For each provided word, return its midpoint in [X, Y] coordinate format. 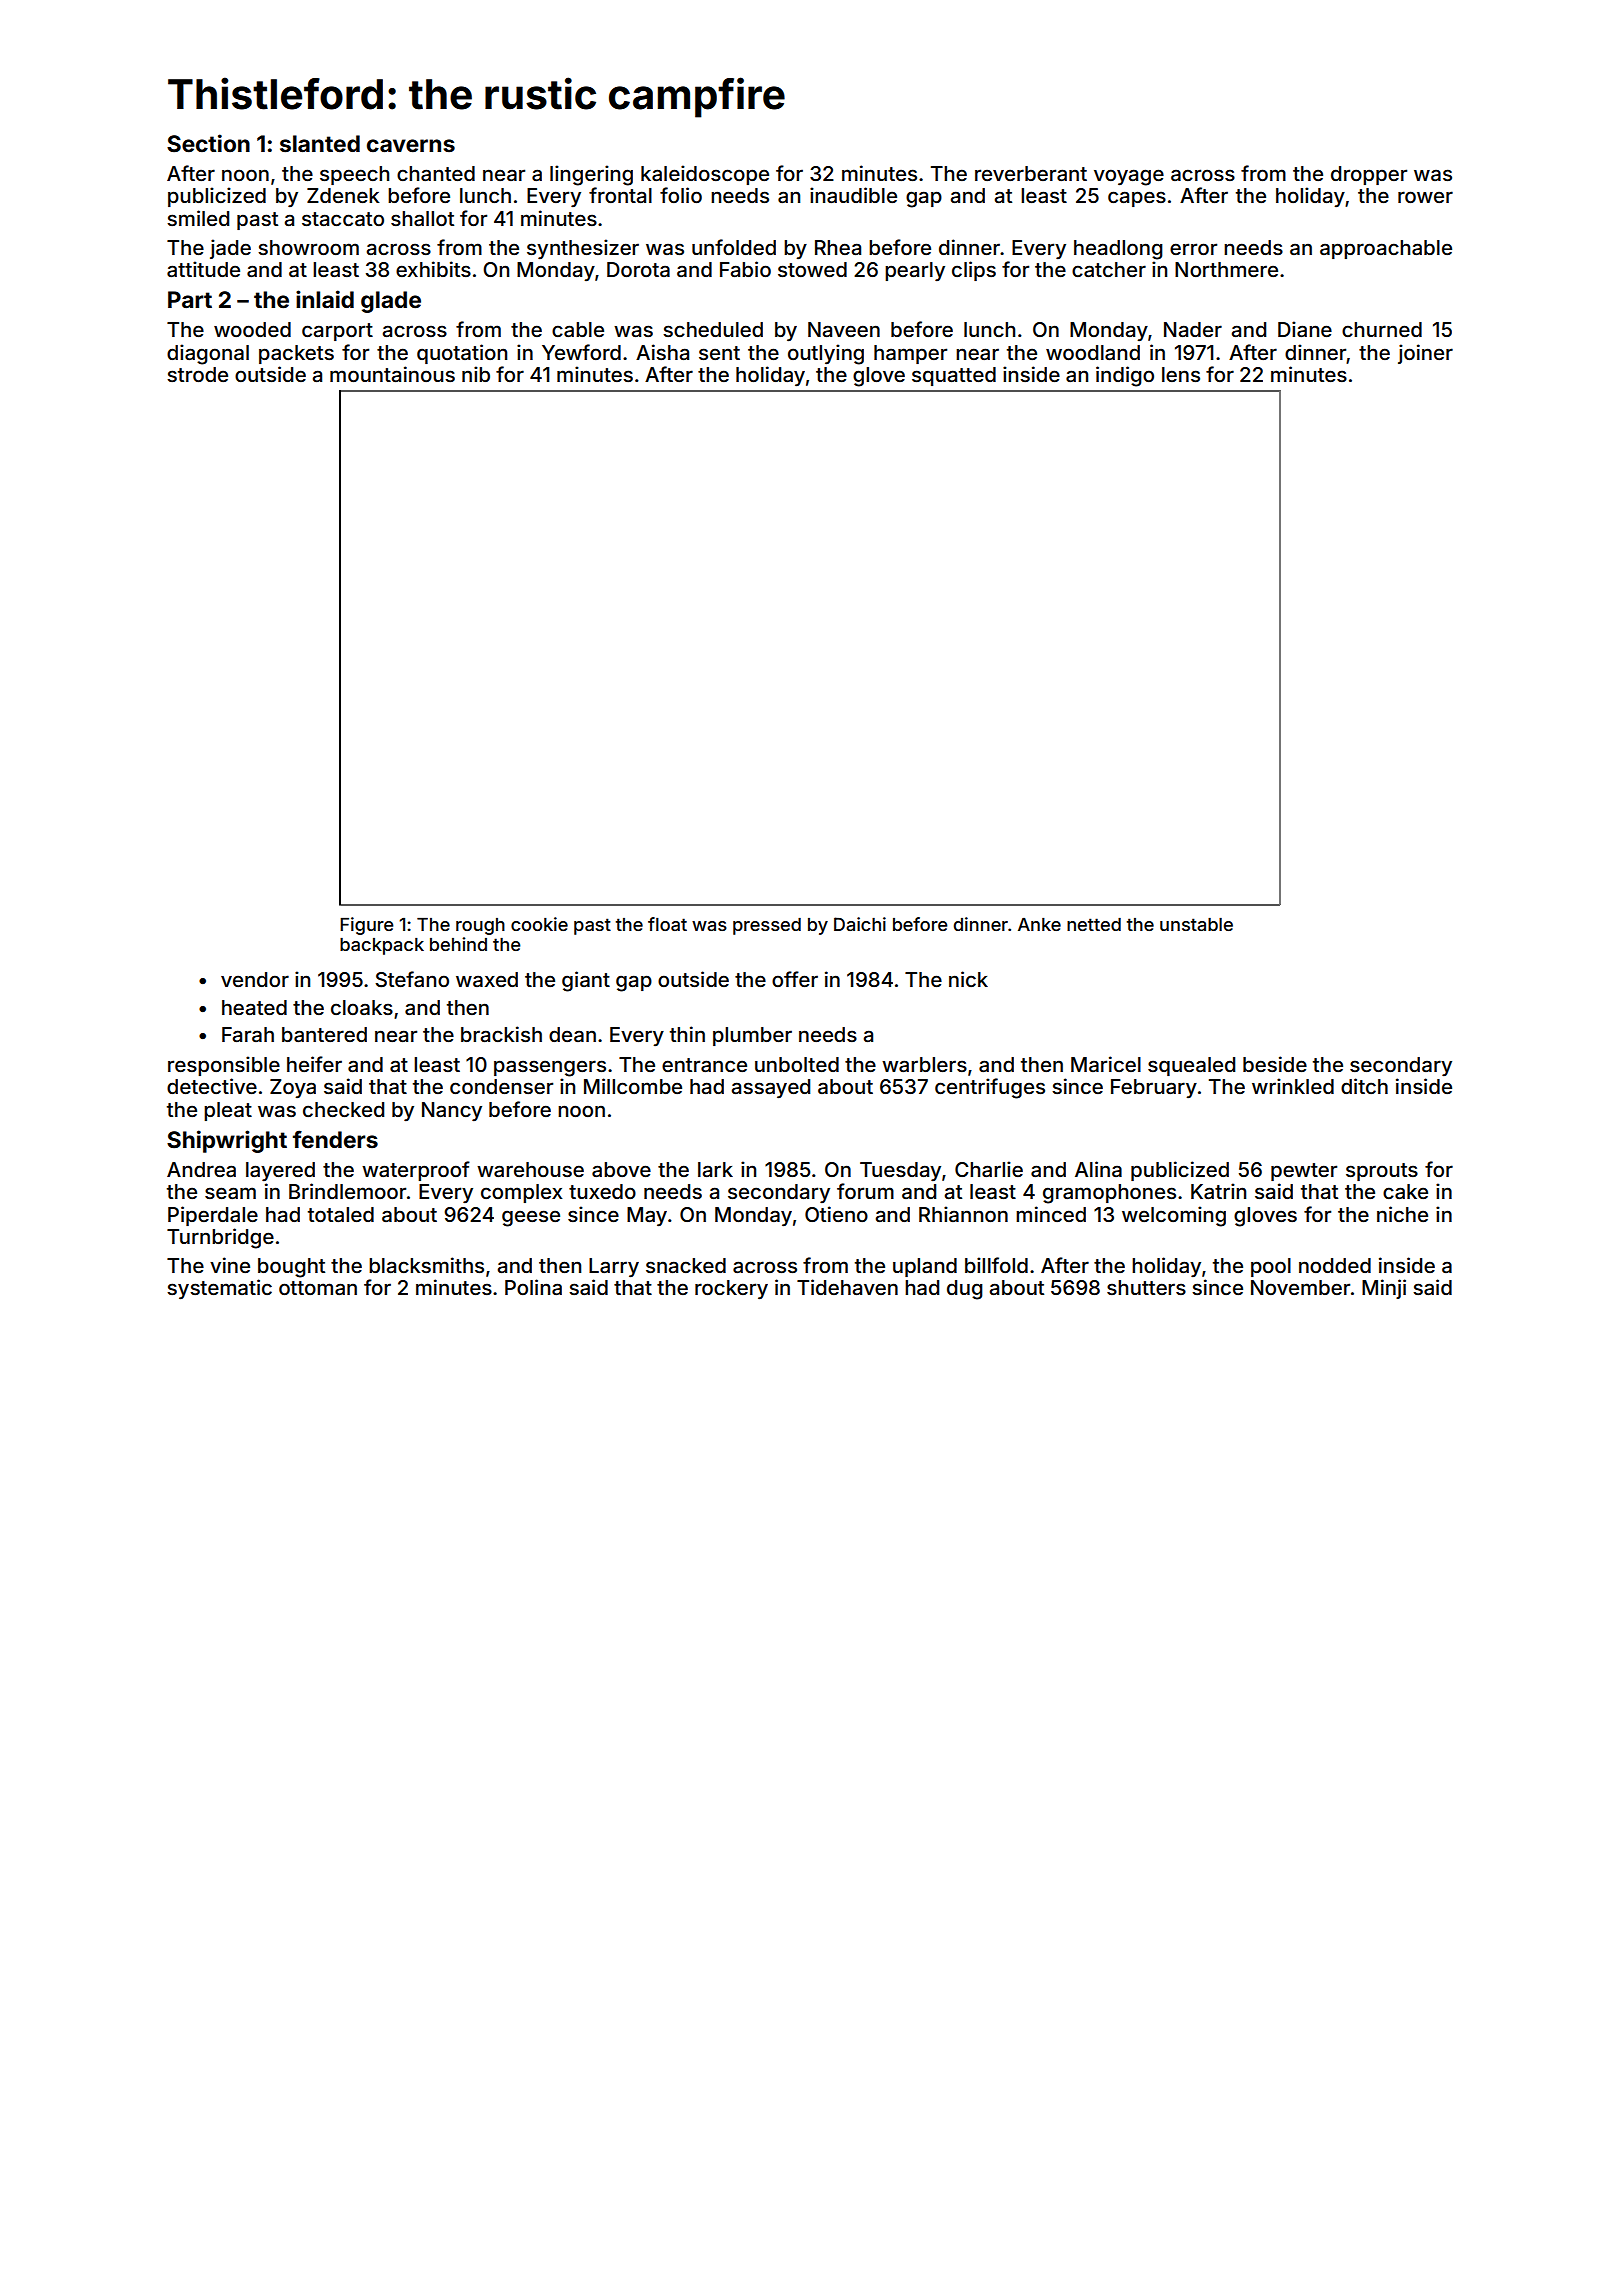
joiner [1425, 354]
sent [719, 353]
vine [230, 1265]
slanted [320, 144]
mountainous [392, 374]
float [667, 924]
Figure [366, 926]
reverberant [1031, 173]
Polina [533, 1287]
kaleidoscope [705, 175]
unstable [1196, 924]
